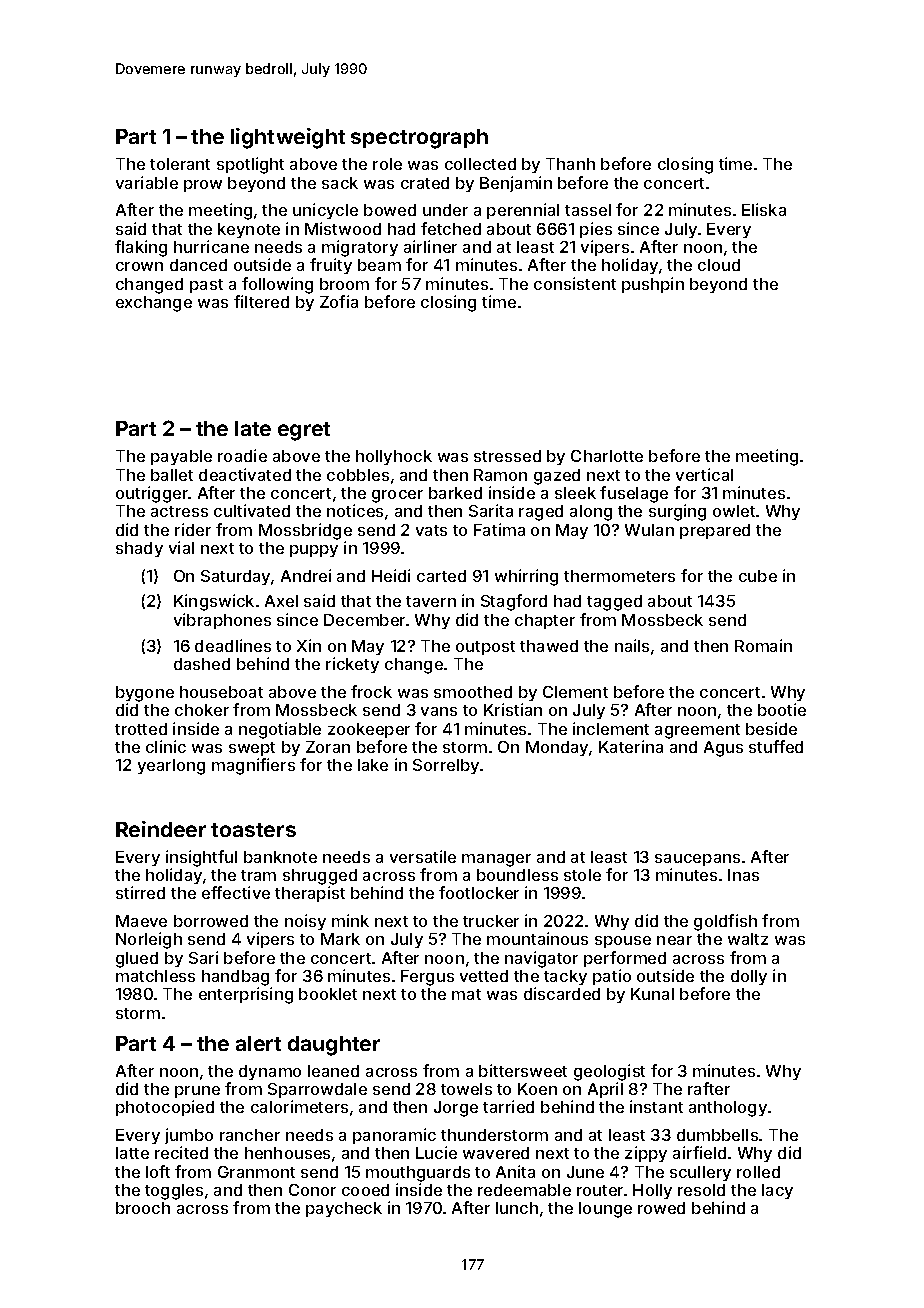 This screenshot has height=1308, width=924. What do you see at coordinates (334, 1046) in the screenshot?
I see `daughter` at bounding box center [334, 1046].
